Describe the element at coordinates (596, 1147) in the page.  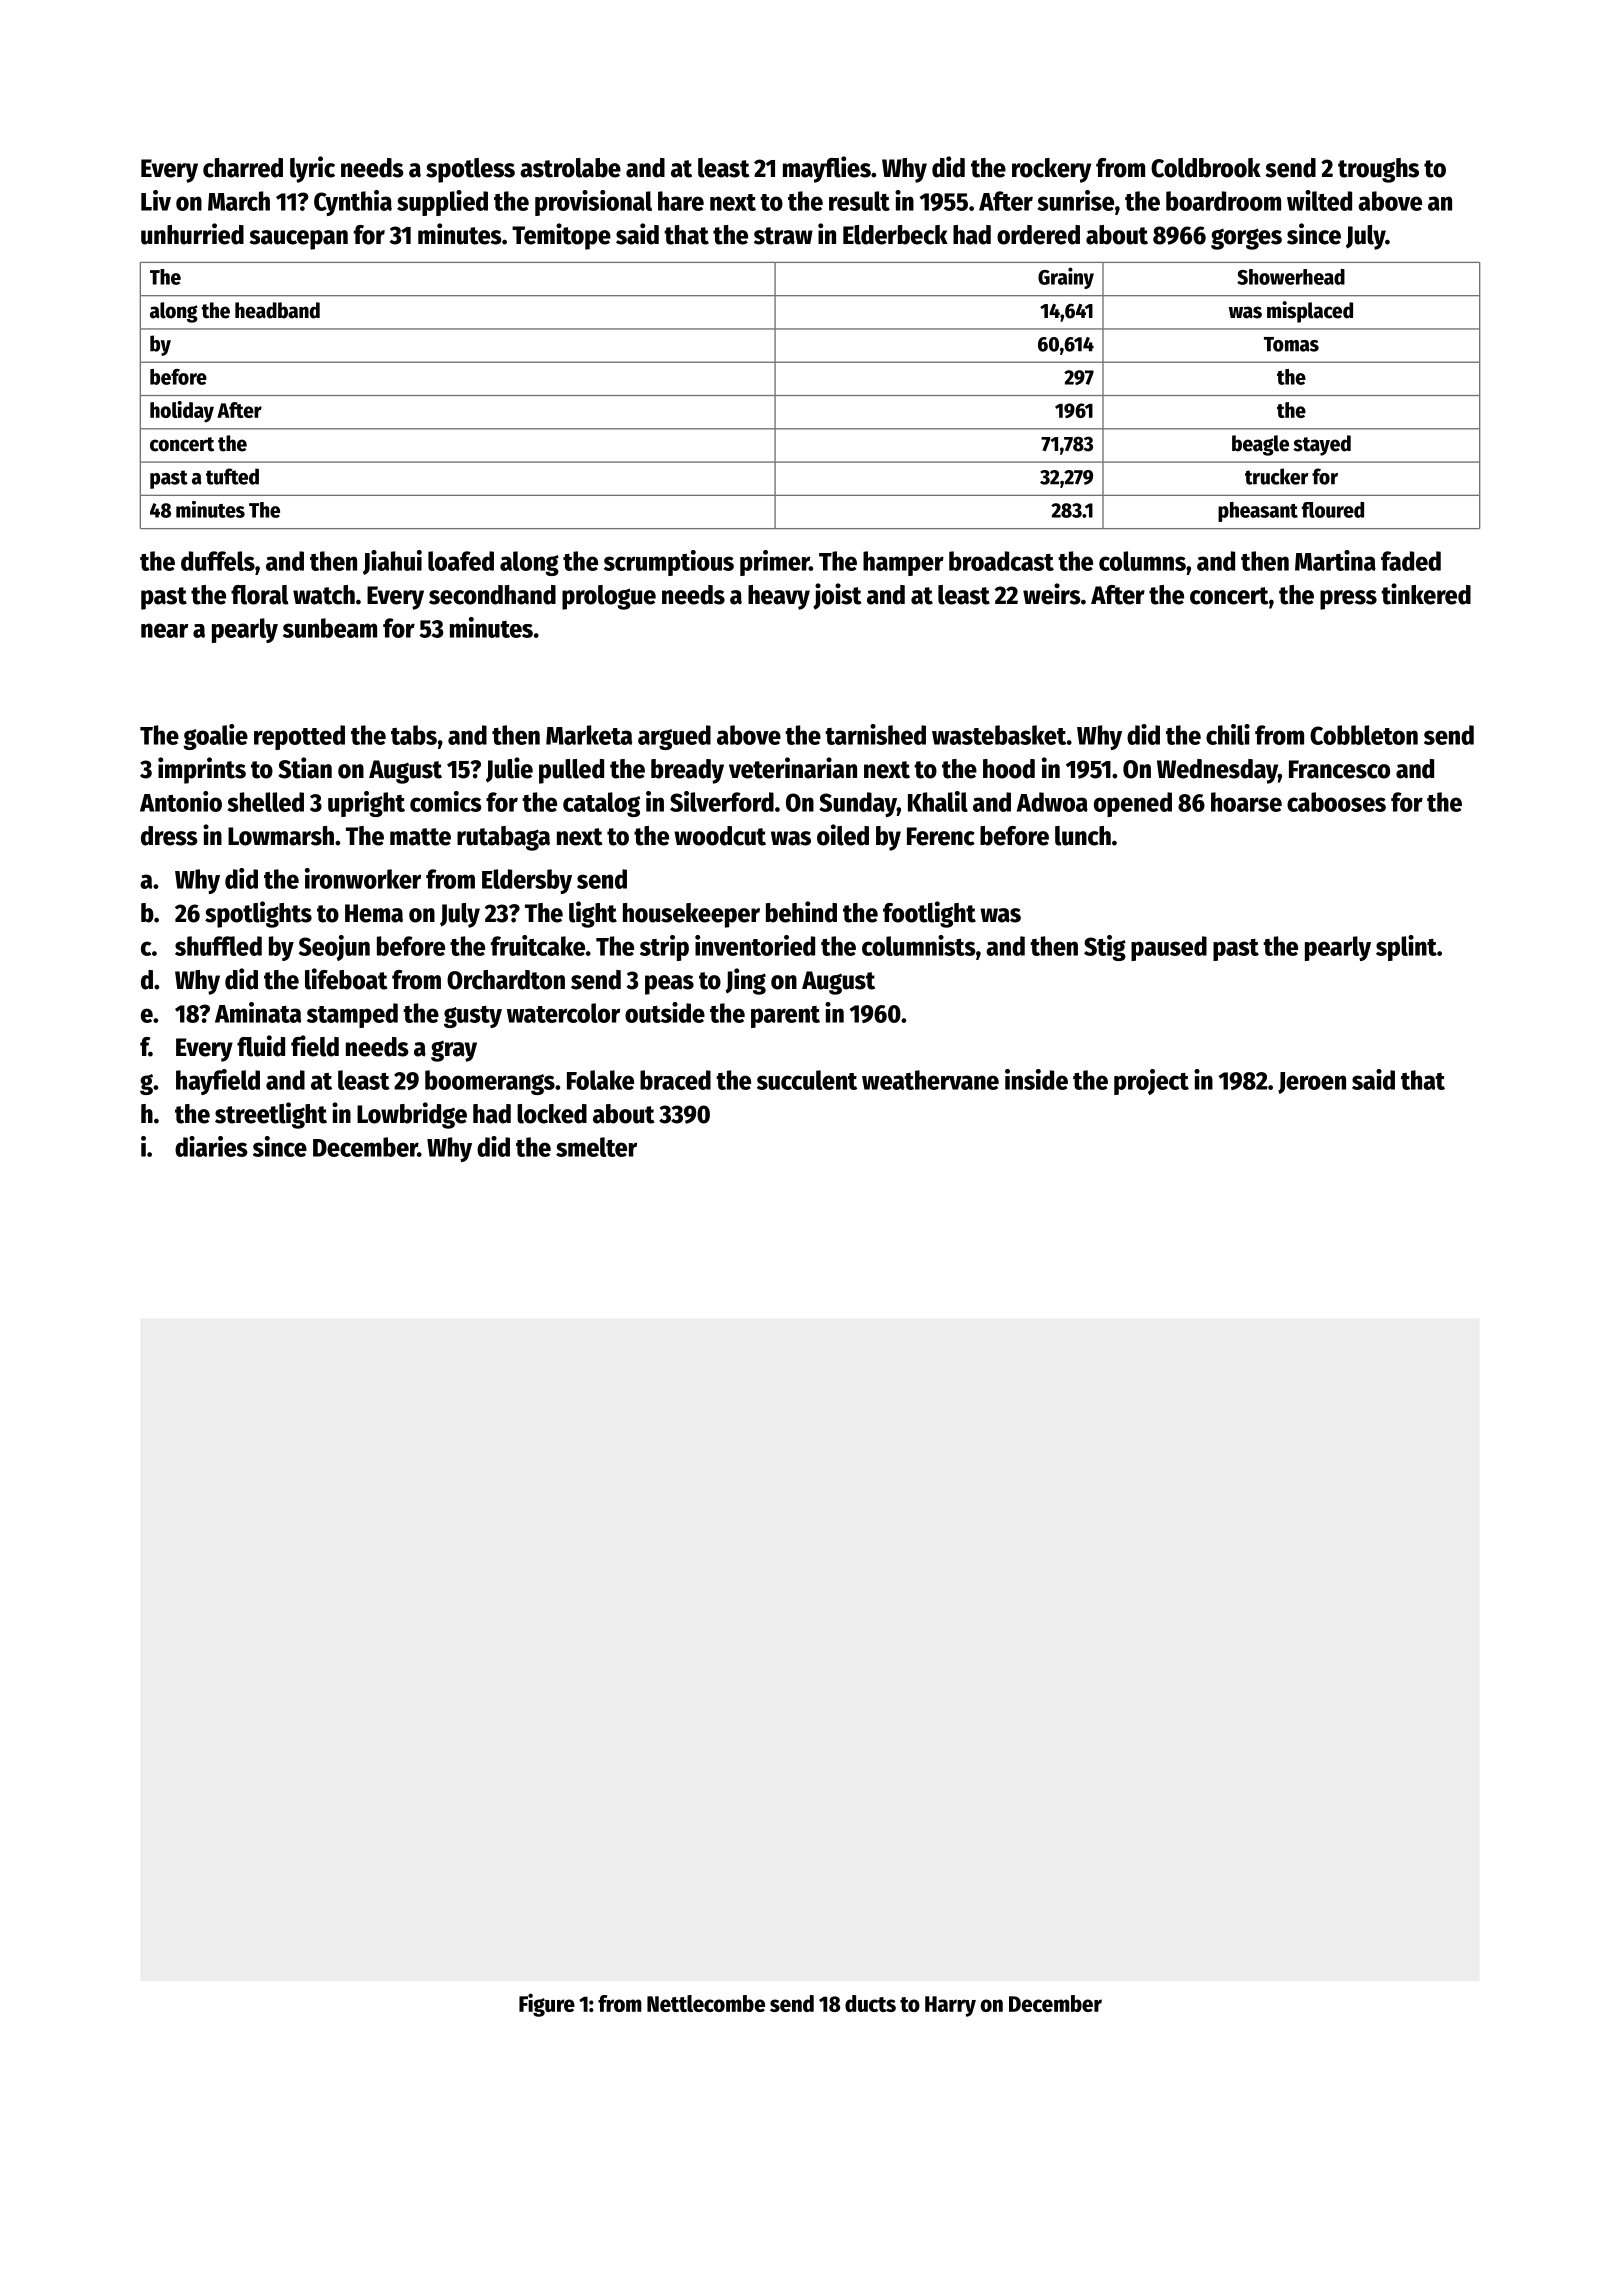
I see `smelter` at that location.
